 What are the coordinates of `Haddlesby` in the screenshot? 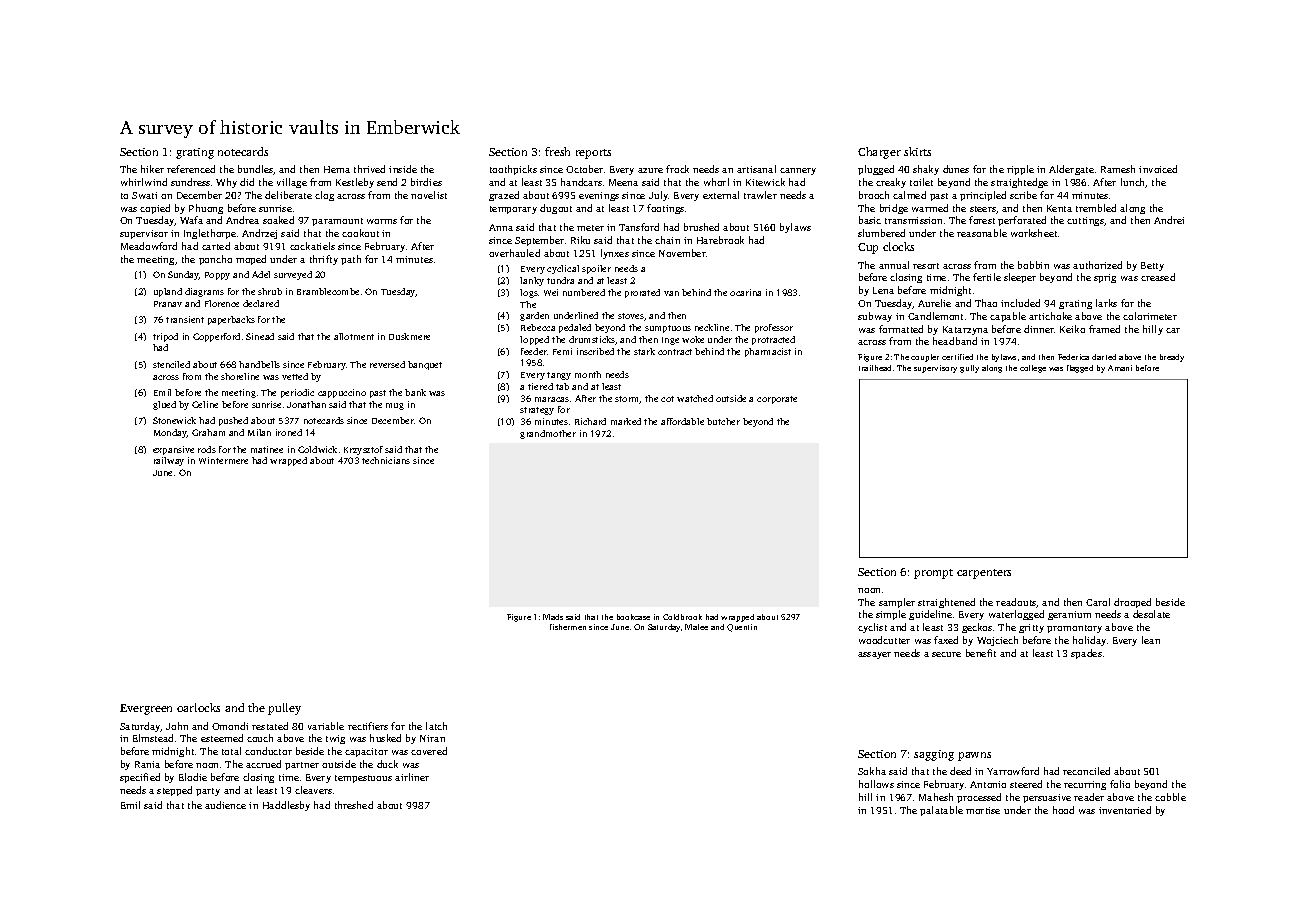 It's located at (286, 806).
